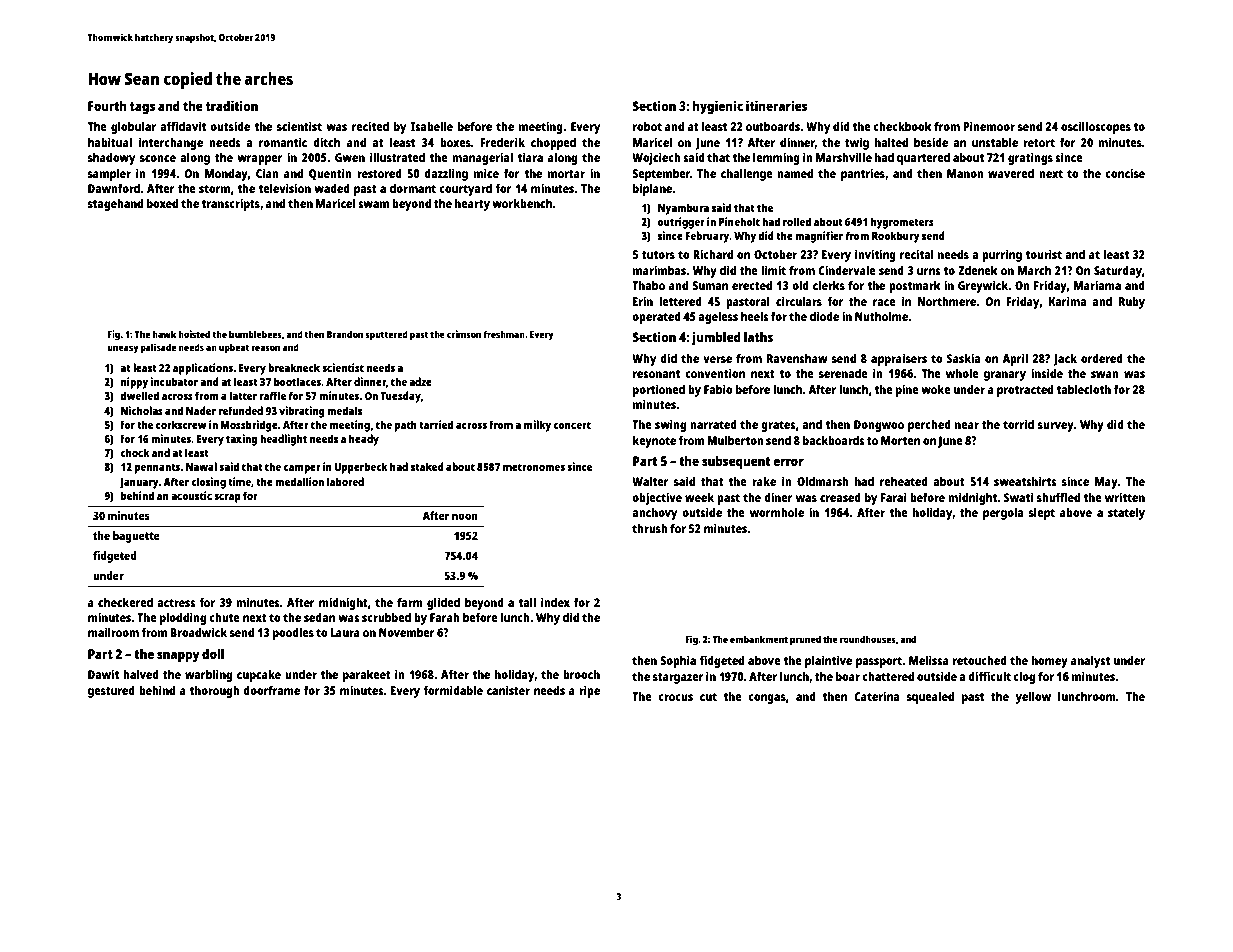  What do you see at coordinates (657, 498) in the document?
I see `objective` at bounding box center [657, 498].
